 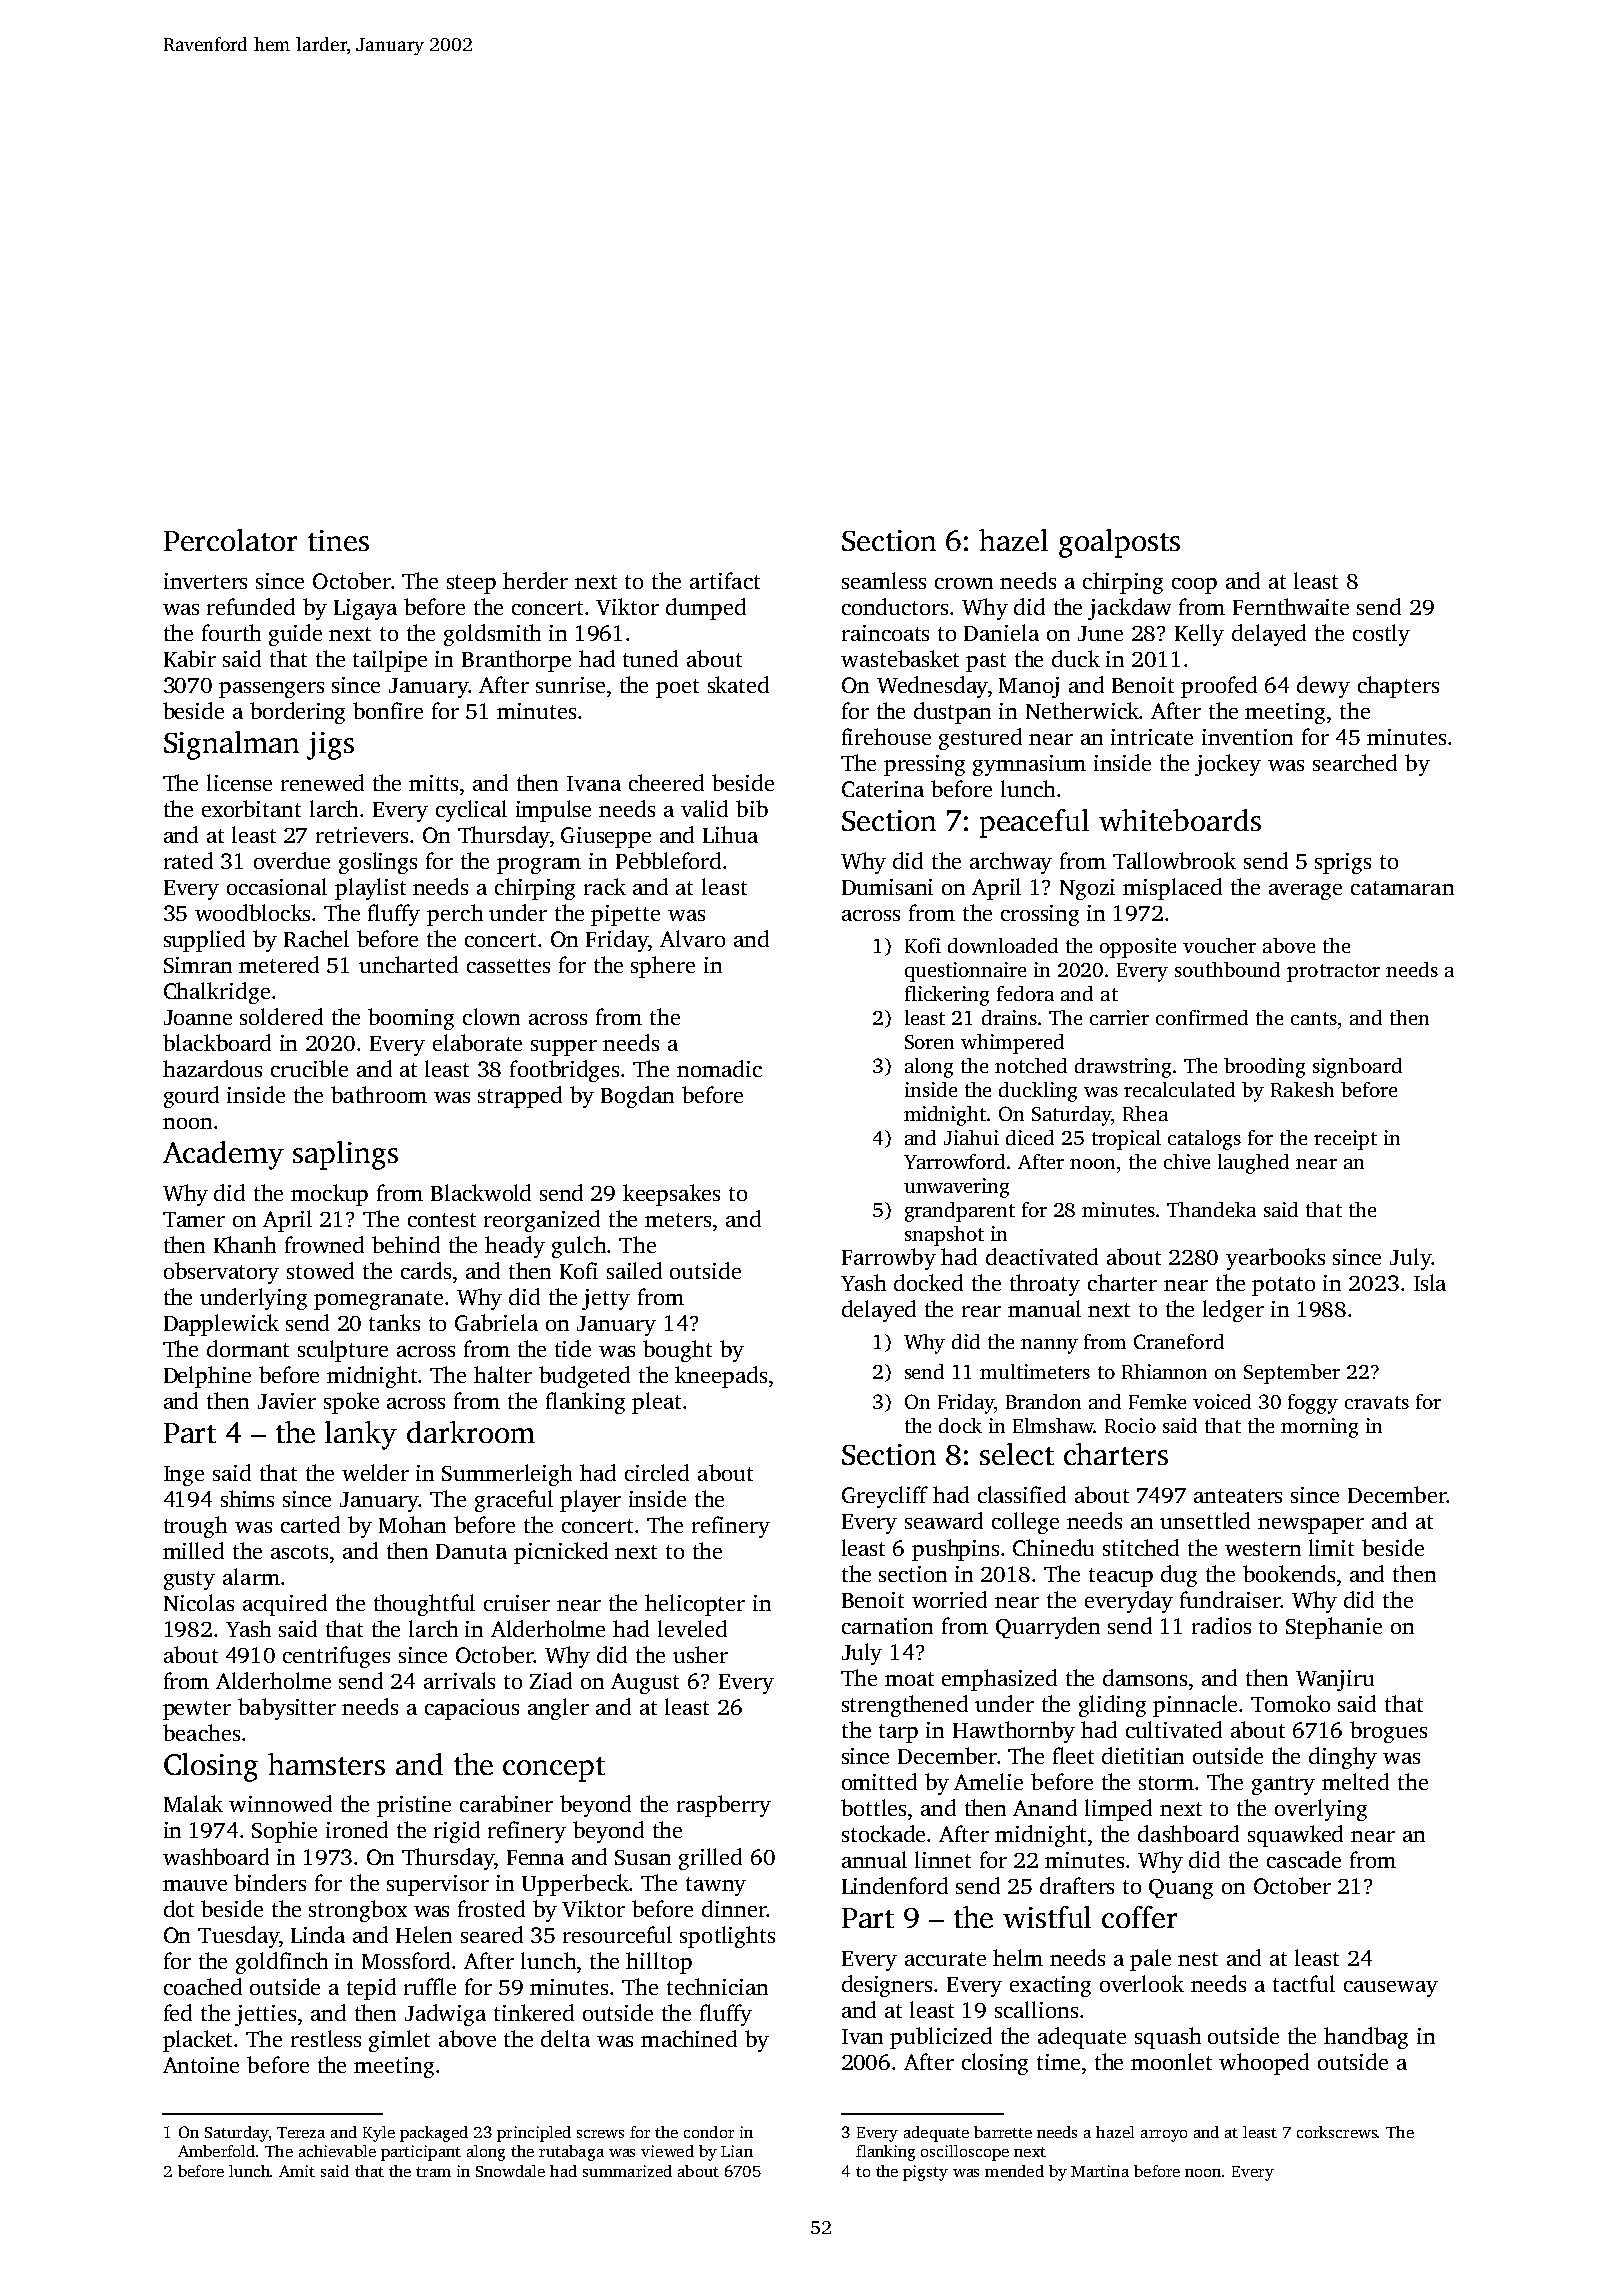 I want to click on cravats, so click(x=1377, y=1402).
